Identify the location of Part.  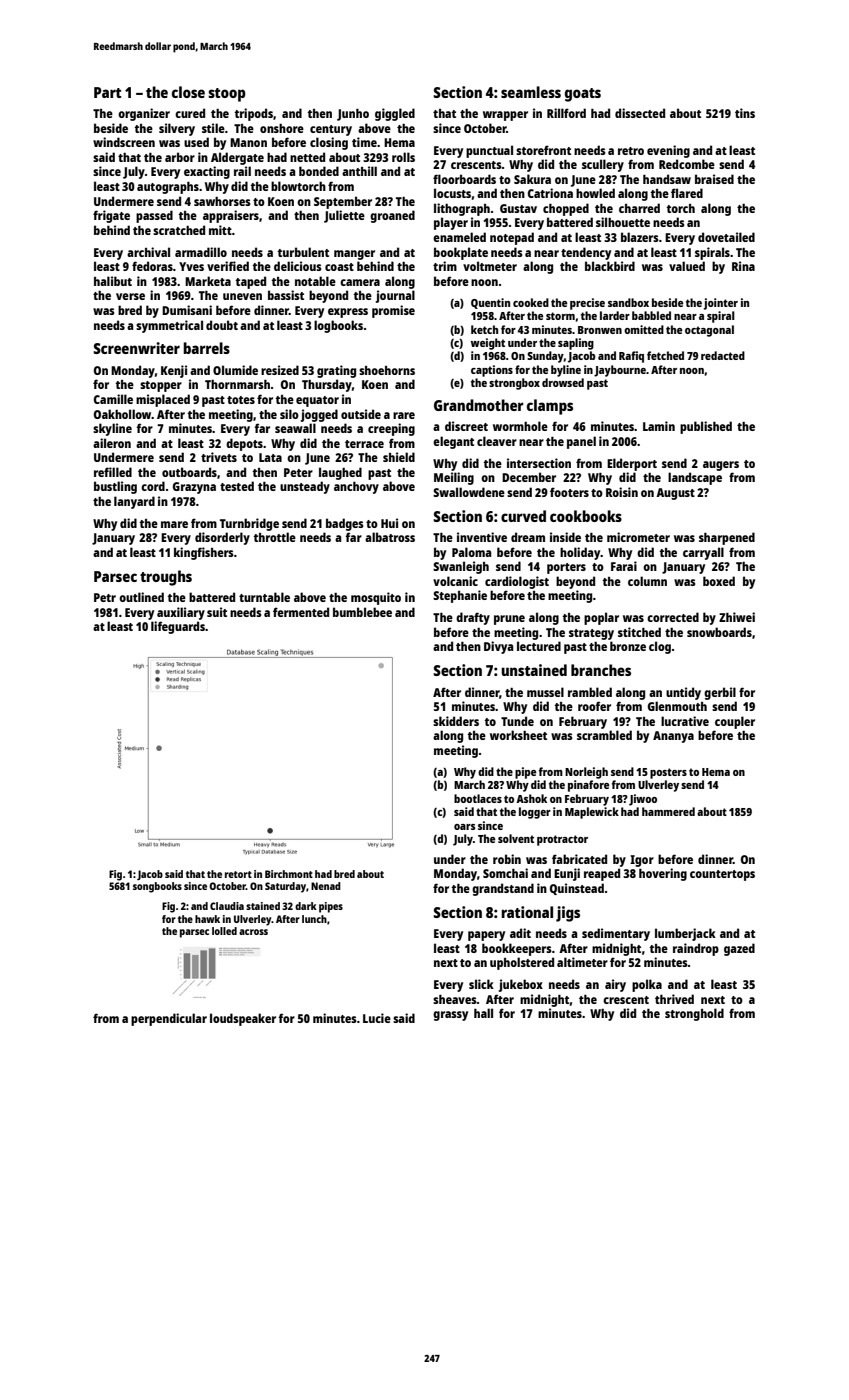
(107, 92).
